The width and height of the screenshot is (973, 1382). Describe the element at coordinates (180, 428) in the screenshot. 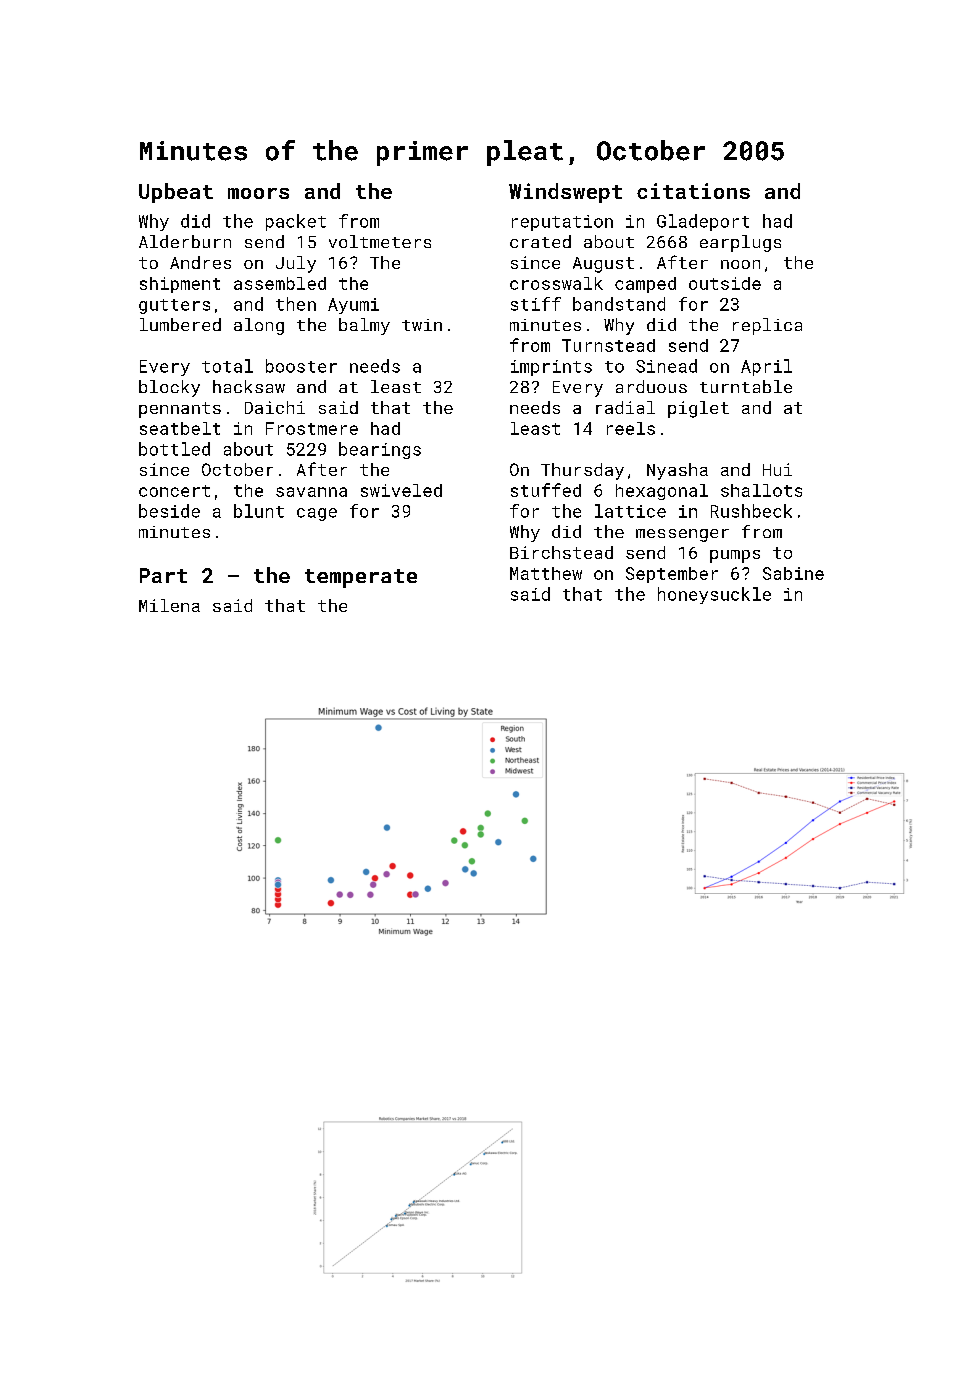

I see `seatbelt` at that location.
